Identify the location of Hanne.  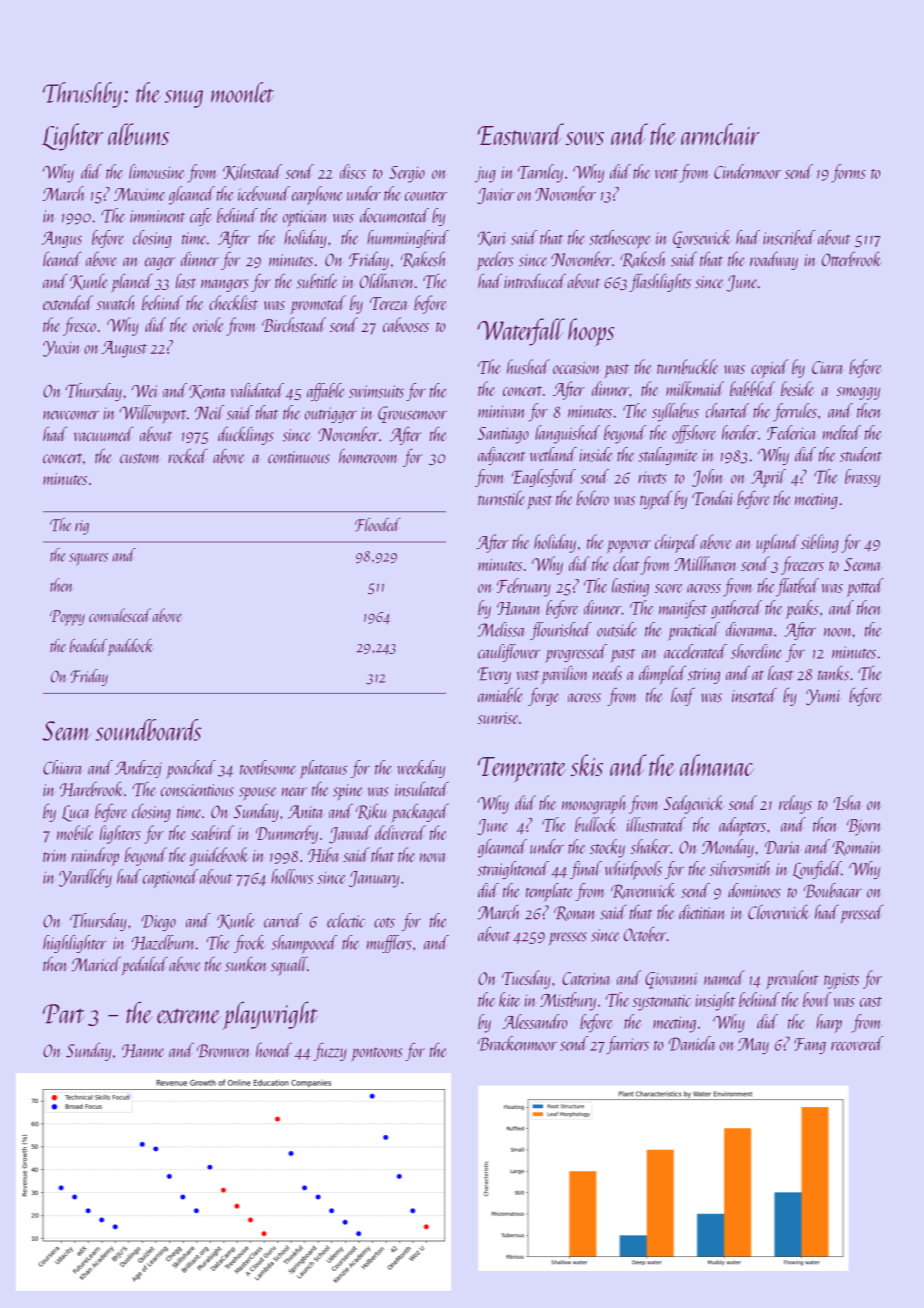
(143, 1051).
